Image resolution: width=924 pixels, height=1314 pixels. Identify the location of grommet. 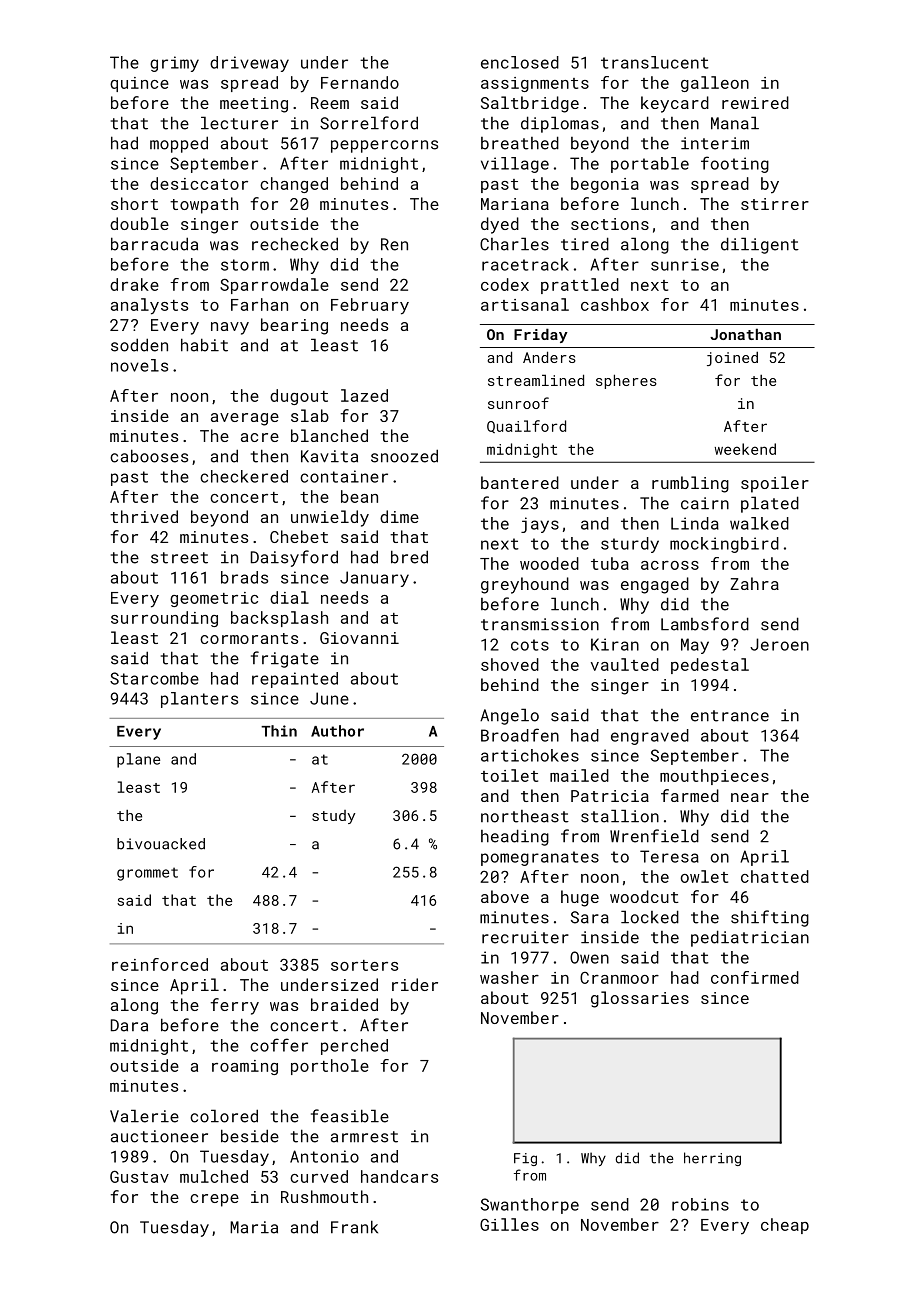
(147, 874).
